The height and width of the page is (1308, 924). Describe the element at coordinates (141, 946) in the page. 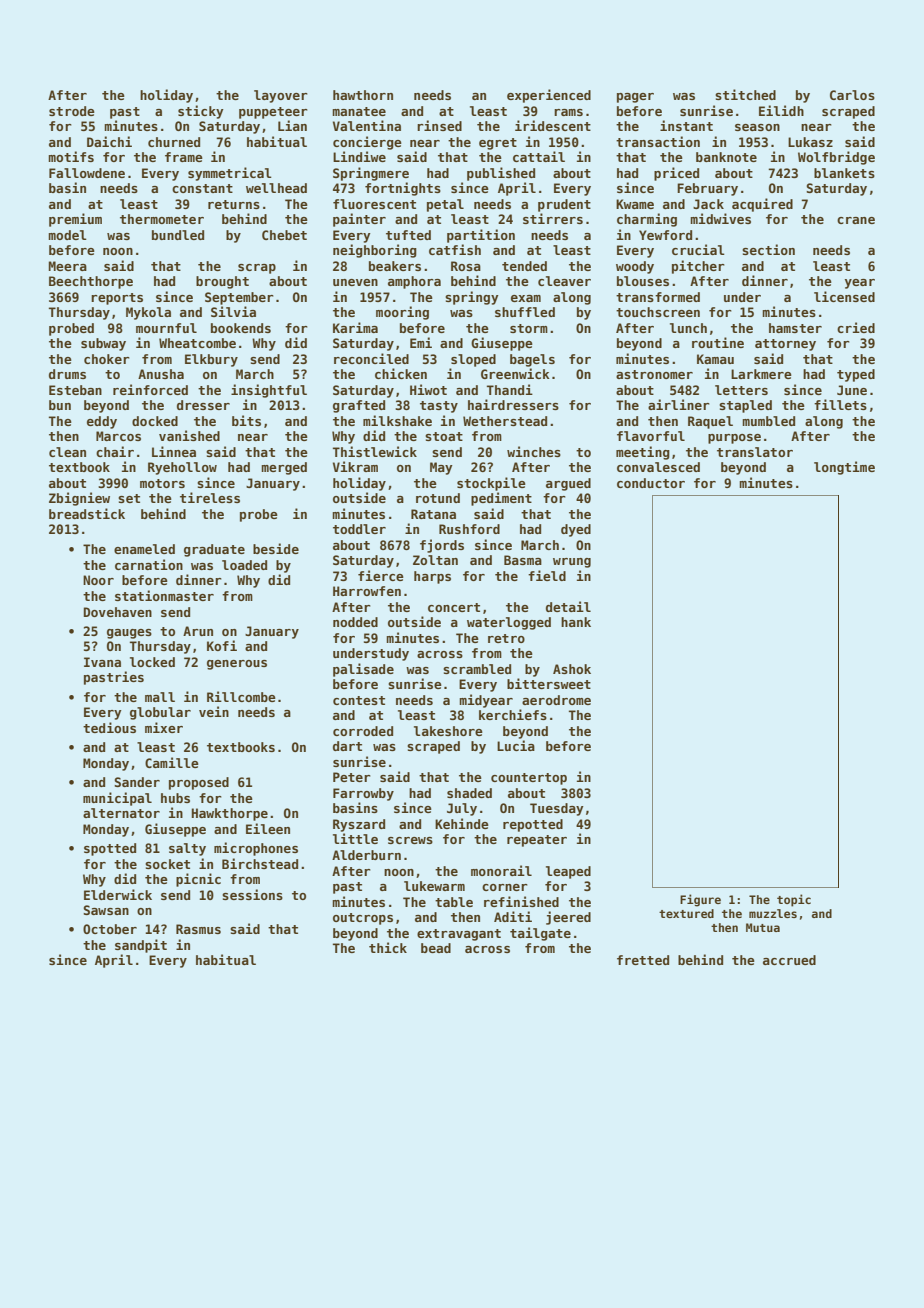

I see `sandpit` at that location.
